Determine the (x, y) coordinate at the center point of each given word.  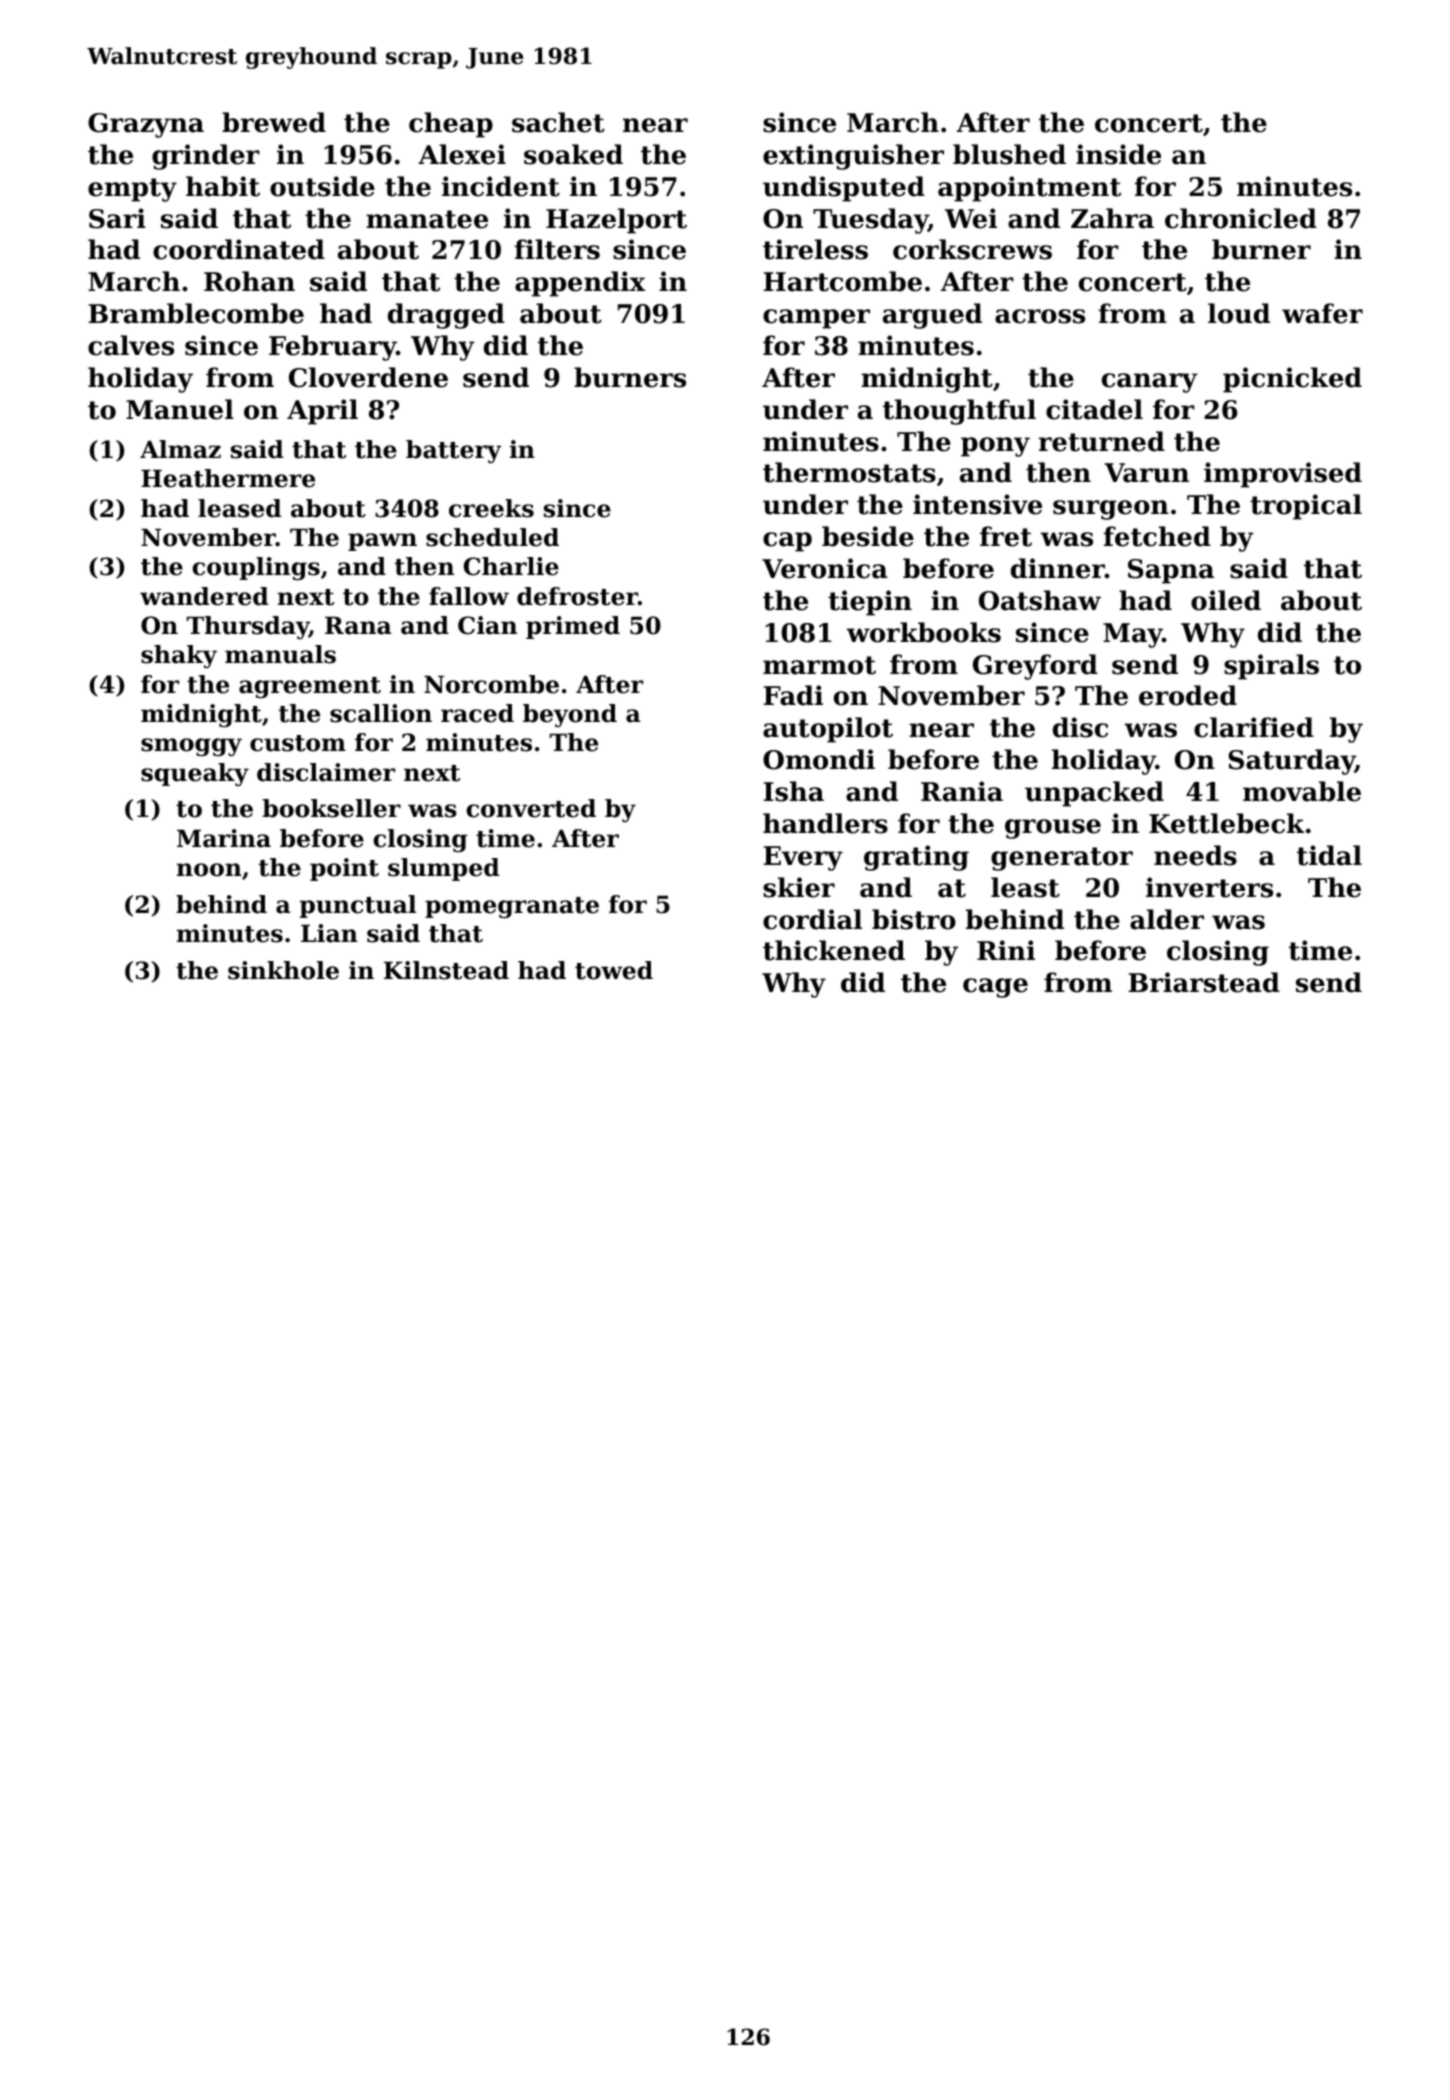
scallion (381, 713)
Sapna (1171, 571)
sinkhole (283, 970)
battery (454, 451)
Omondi (819, 759)
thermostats (849, 472)
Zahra (1112, 218)
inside (1118, 154)
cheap (451, 125)
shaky (179, 656)
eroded (1188, 695)
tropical (1306, 507)
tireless (815, 249)
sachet (558, 122)
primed (573, 627)
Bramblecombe (196, 313)
